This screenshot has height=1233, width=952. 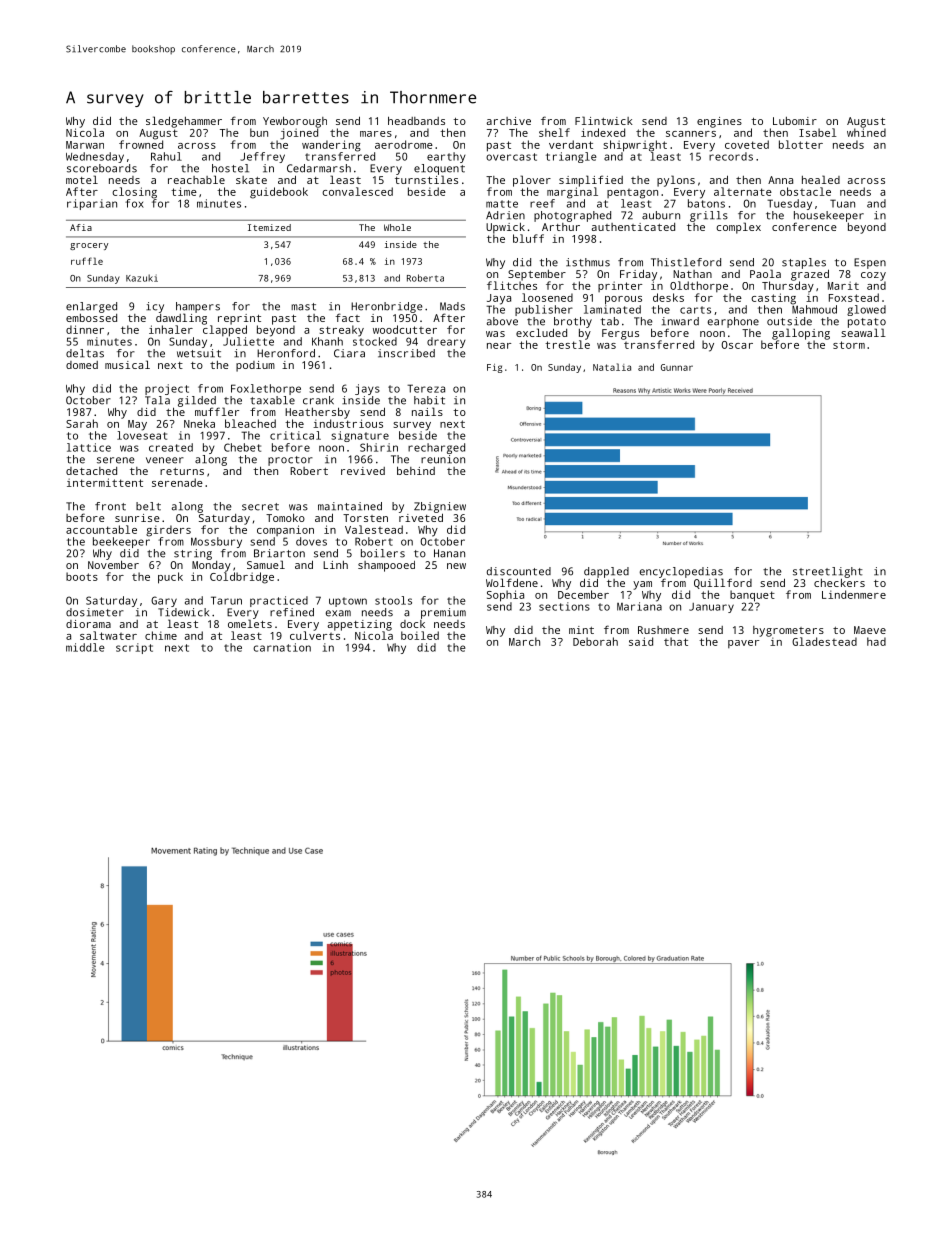 I want to click on Ciara, so click(x=349, y=353).
